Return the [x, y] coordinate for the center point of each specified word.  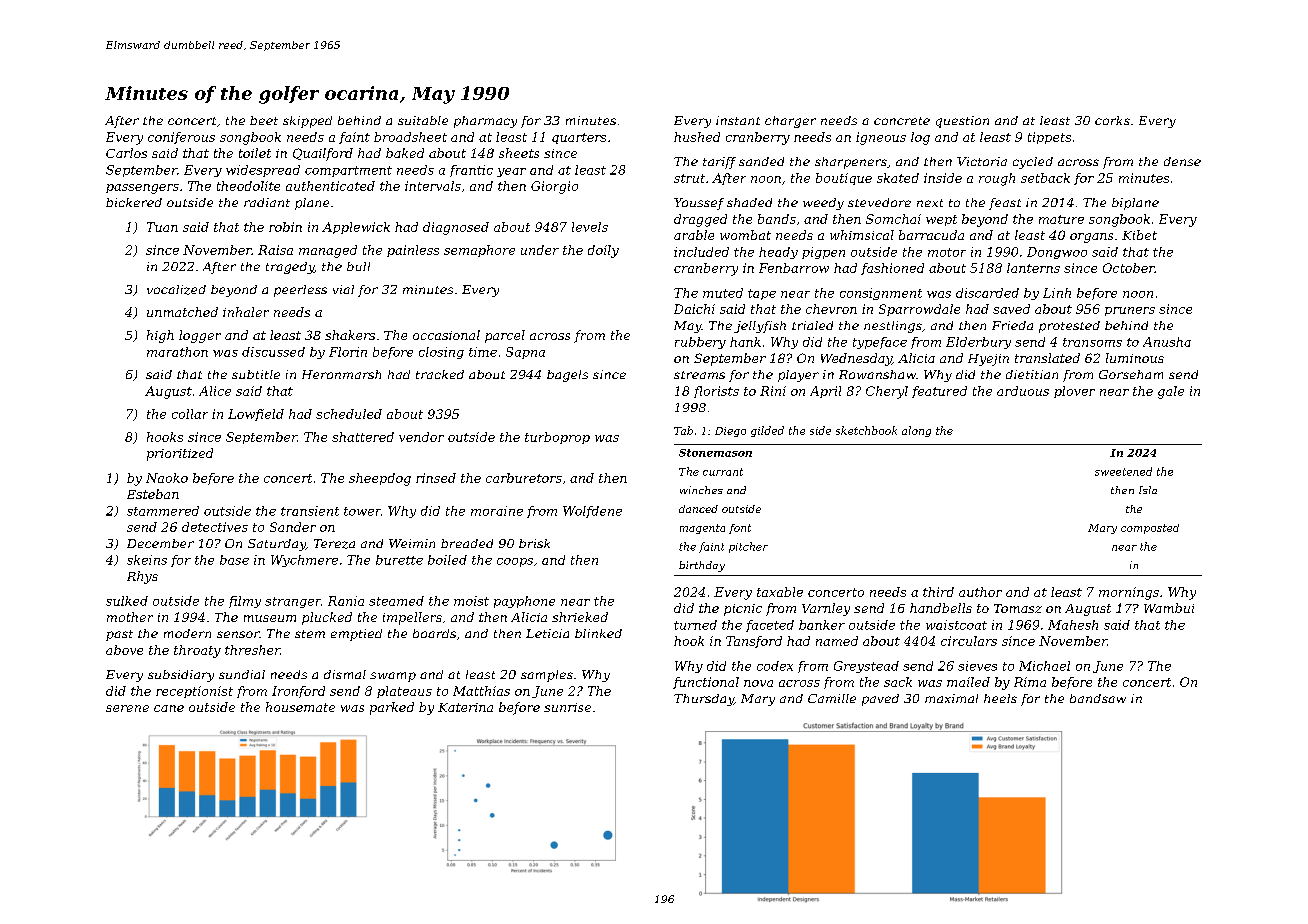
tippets [1049, 138]
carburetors [524, 478]
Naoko [167, 478]
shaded [749, 202]
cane [169, 708]
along [916, 431]
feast [1005, 204]
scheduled [349, 414]
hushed [697, 137]
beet [264, 120]
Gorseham [1131, 374]
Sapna [525, 353]
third [938, 592]
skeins [147, 560]
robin [285, 227]
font [740, 529]
